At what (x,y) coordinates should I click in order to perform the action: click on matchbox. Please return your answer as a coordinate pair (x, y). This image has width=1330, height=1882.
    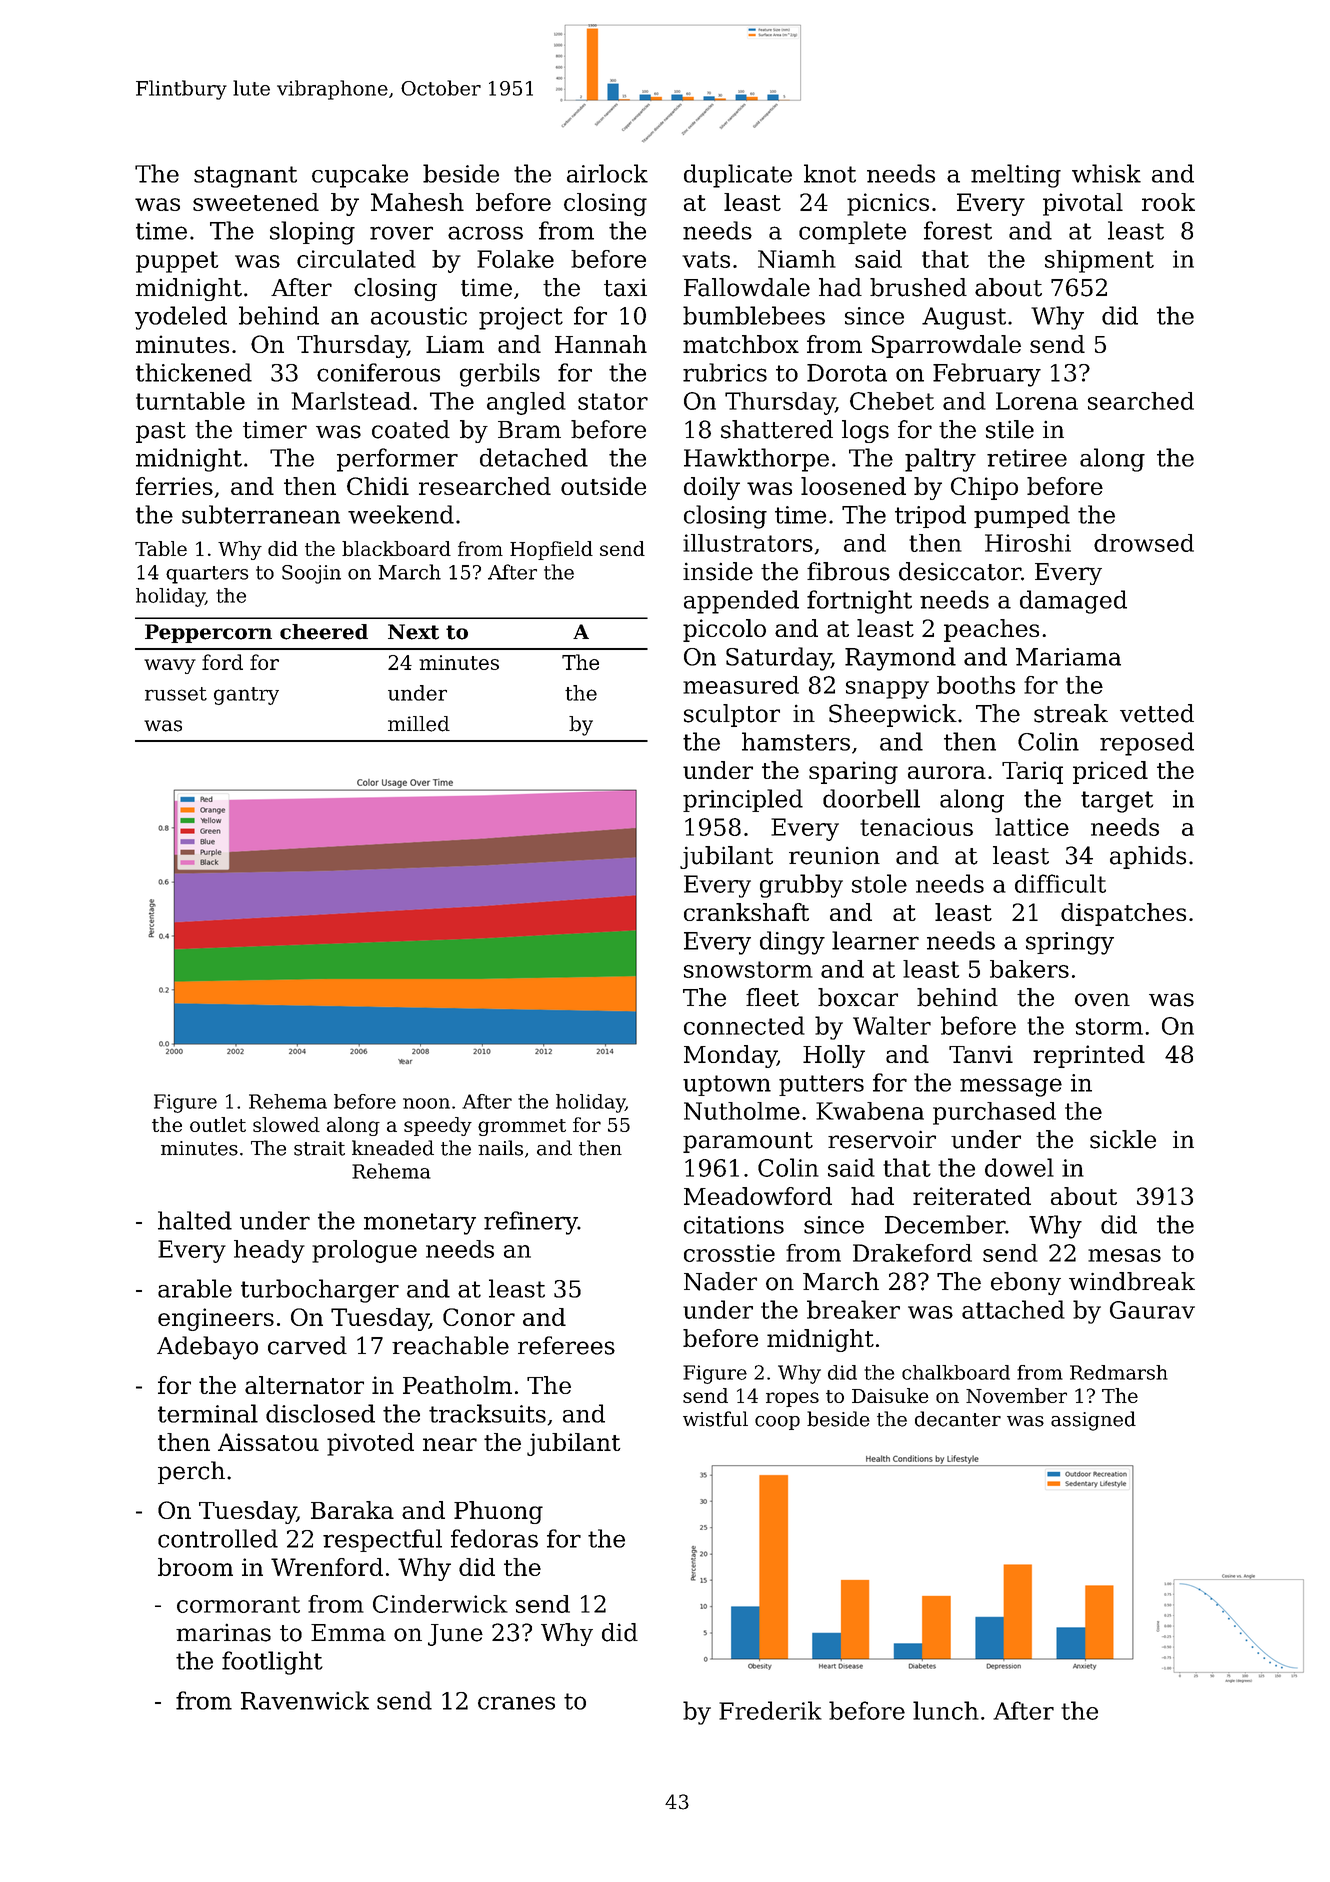
    Looking at the image, I should click on (741, 344).
